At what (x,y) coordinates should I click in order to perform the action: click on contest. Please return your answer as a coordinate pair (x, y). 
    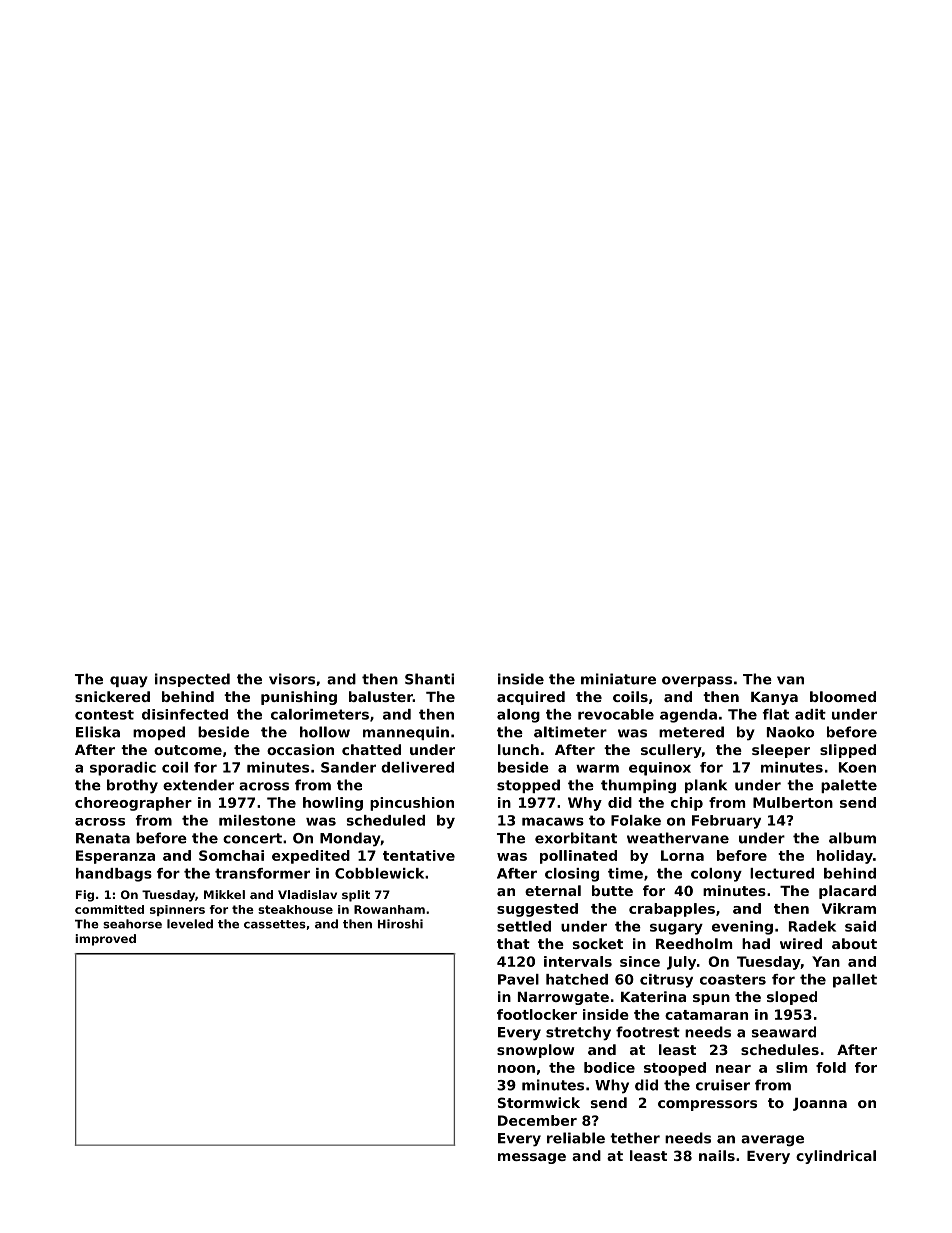
    Looking at the image, I should click on (104, 715).
